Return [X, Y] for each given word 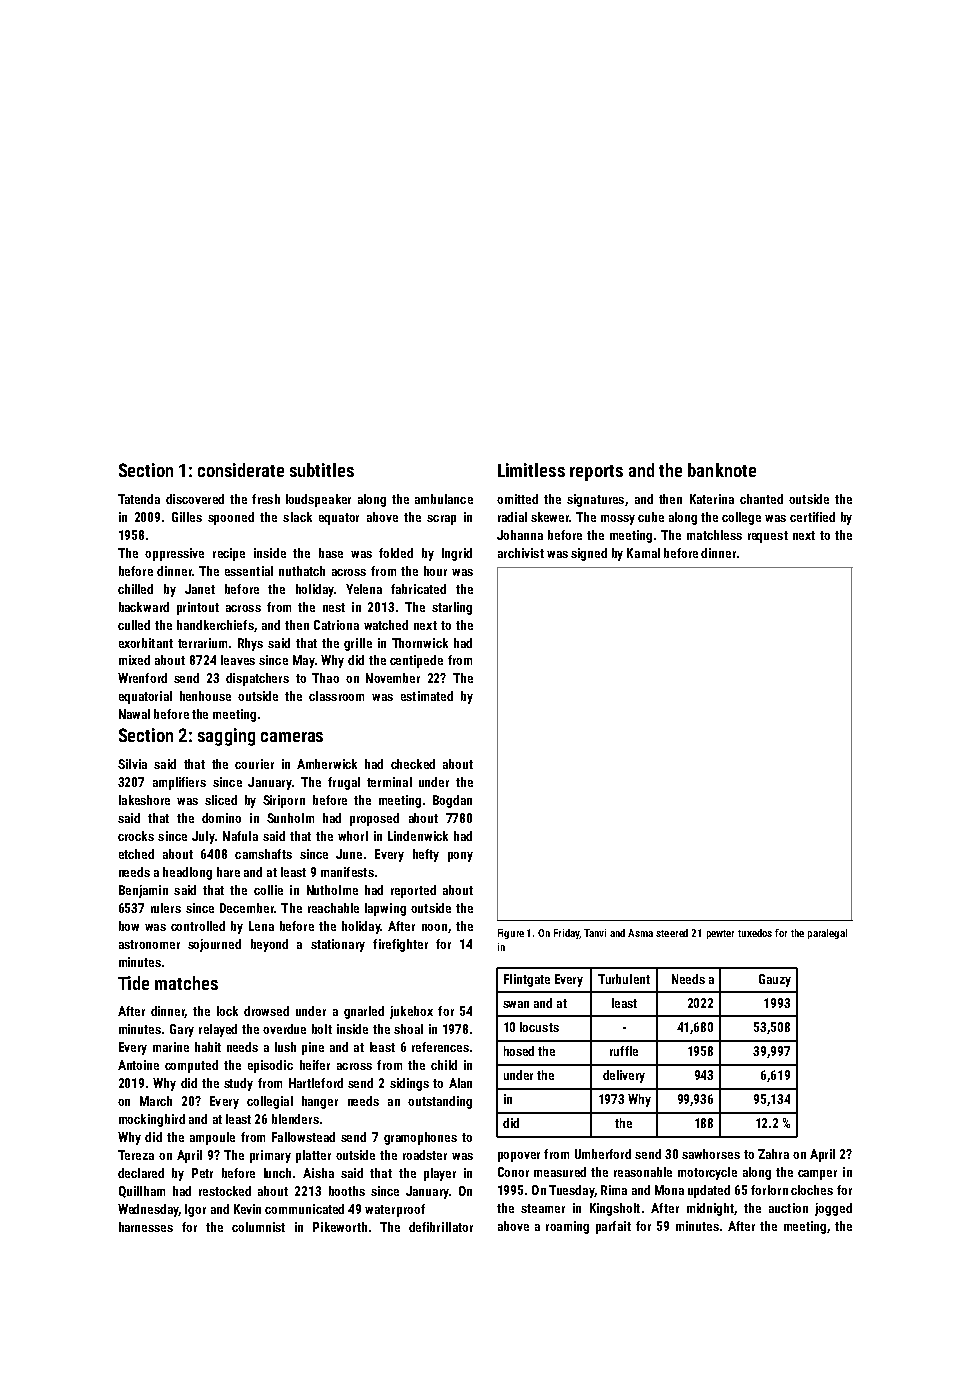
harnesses [146, 1227]
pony [460, 857]
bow [129, 926]
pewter [720, 934]
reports [596, 473]
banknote [722, 470]
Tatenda [139, 499]
